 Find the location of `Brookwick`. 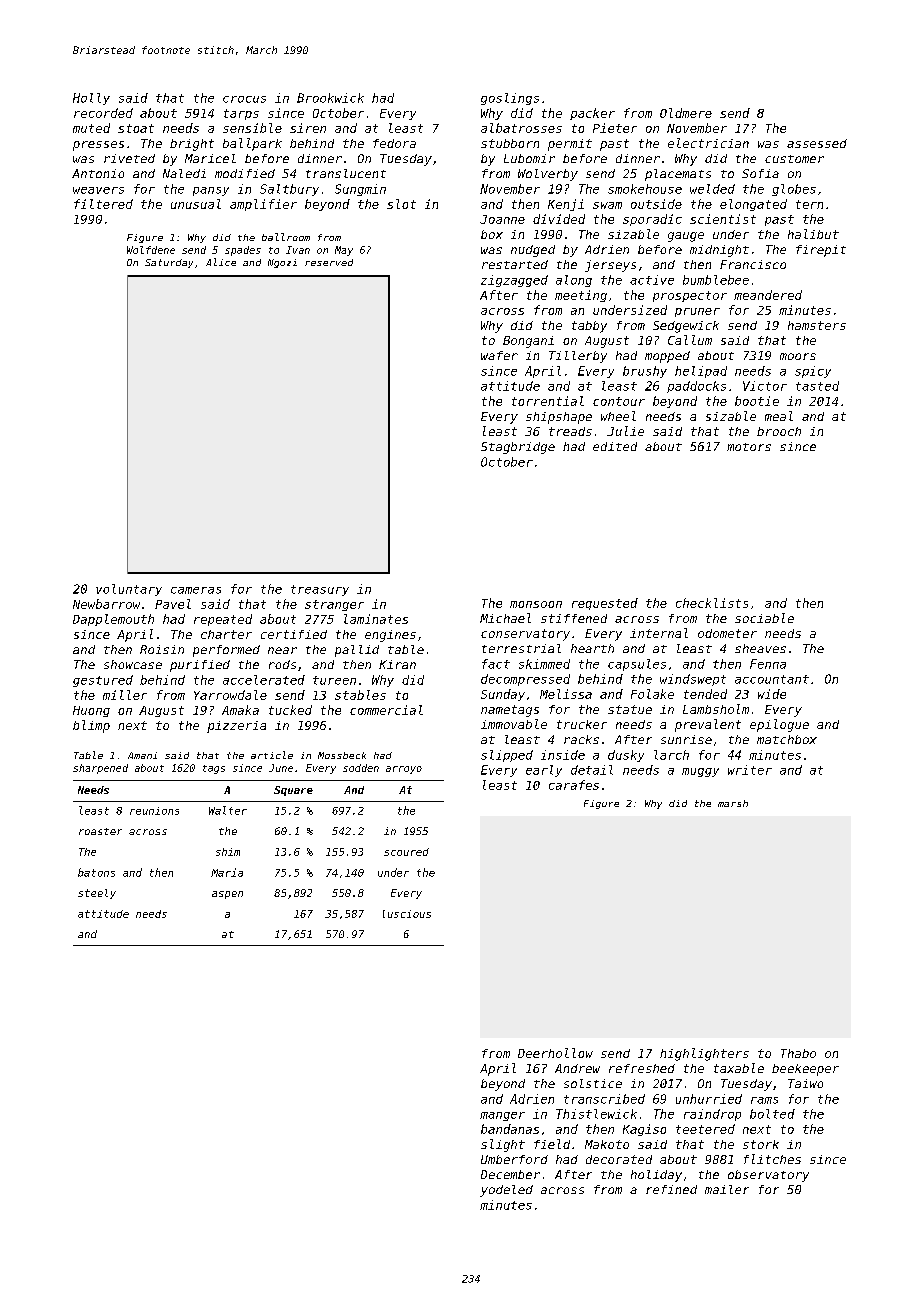

Brookwick is located at coordinates (330, 98).
